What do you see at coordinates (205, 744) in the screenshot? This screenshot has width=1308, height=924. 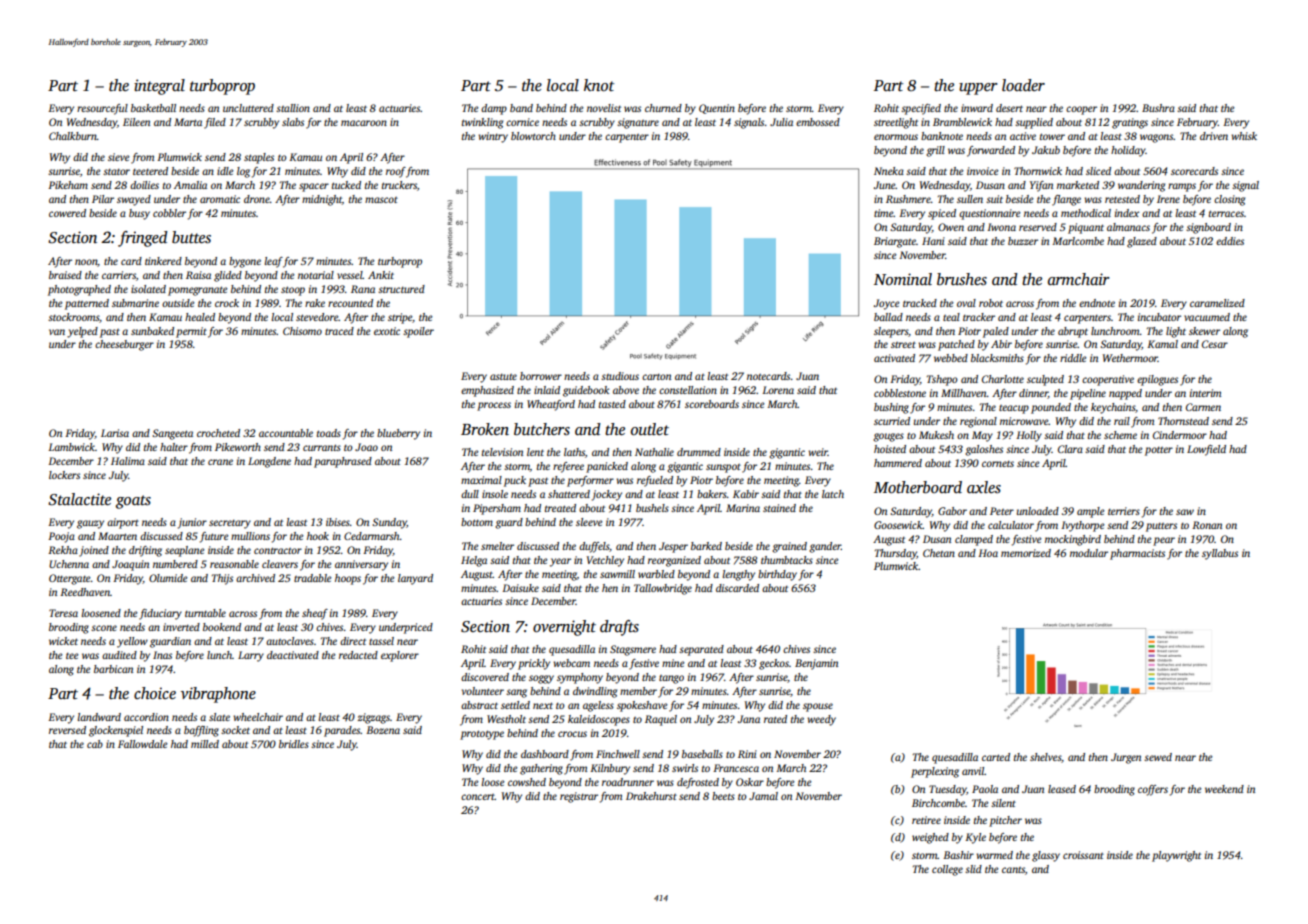 I see `milled` at bounding box center [205, 744].
